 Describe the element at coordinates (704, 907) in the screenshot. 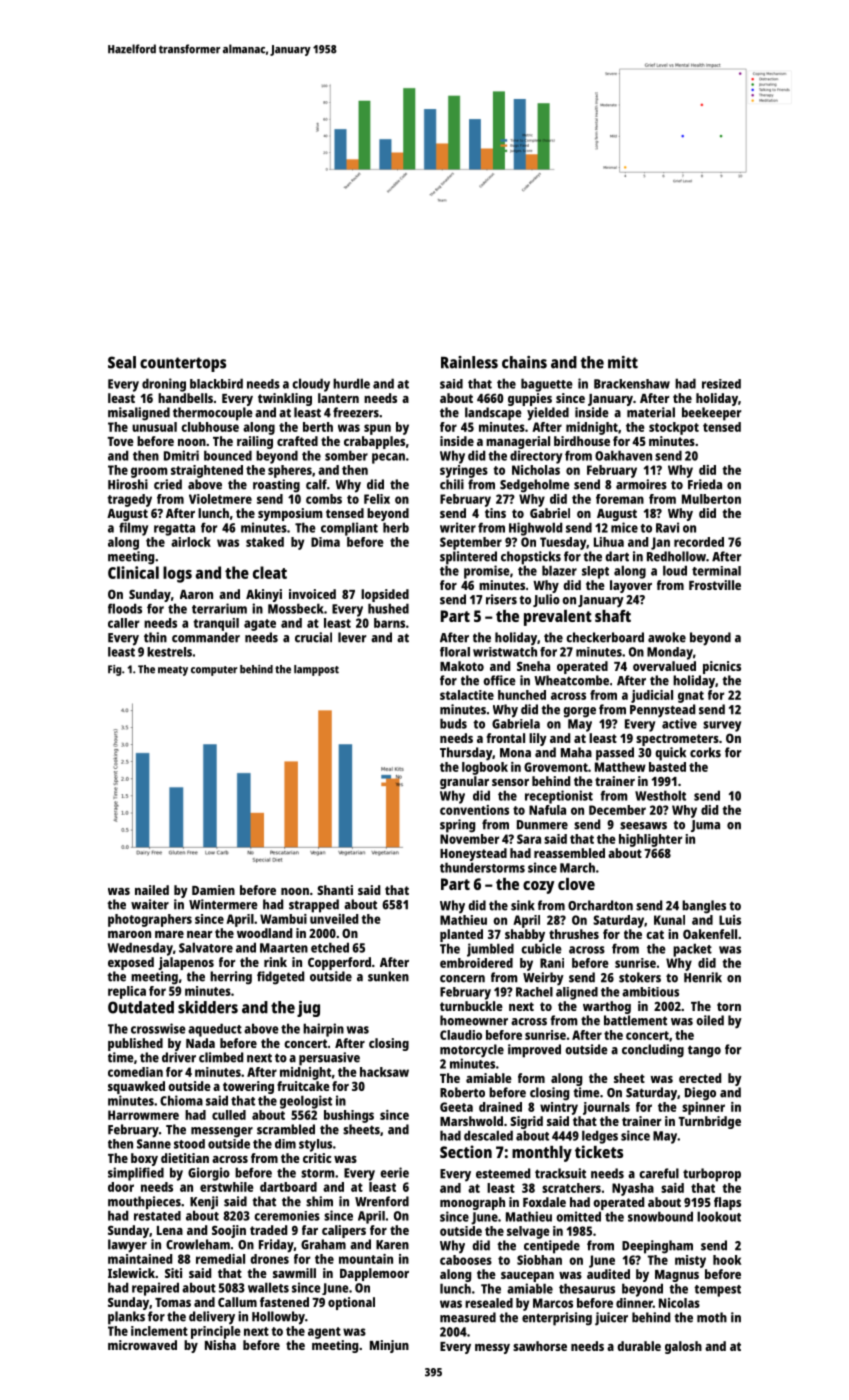

I see `bangles` at that location.
